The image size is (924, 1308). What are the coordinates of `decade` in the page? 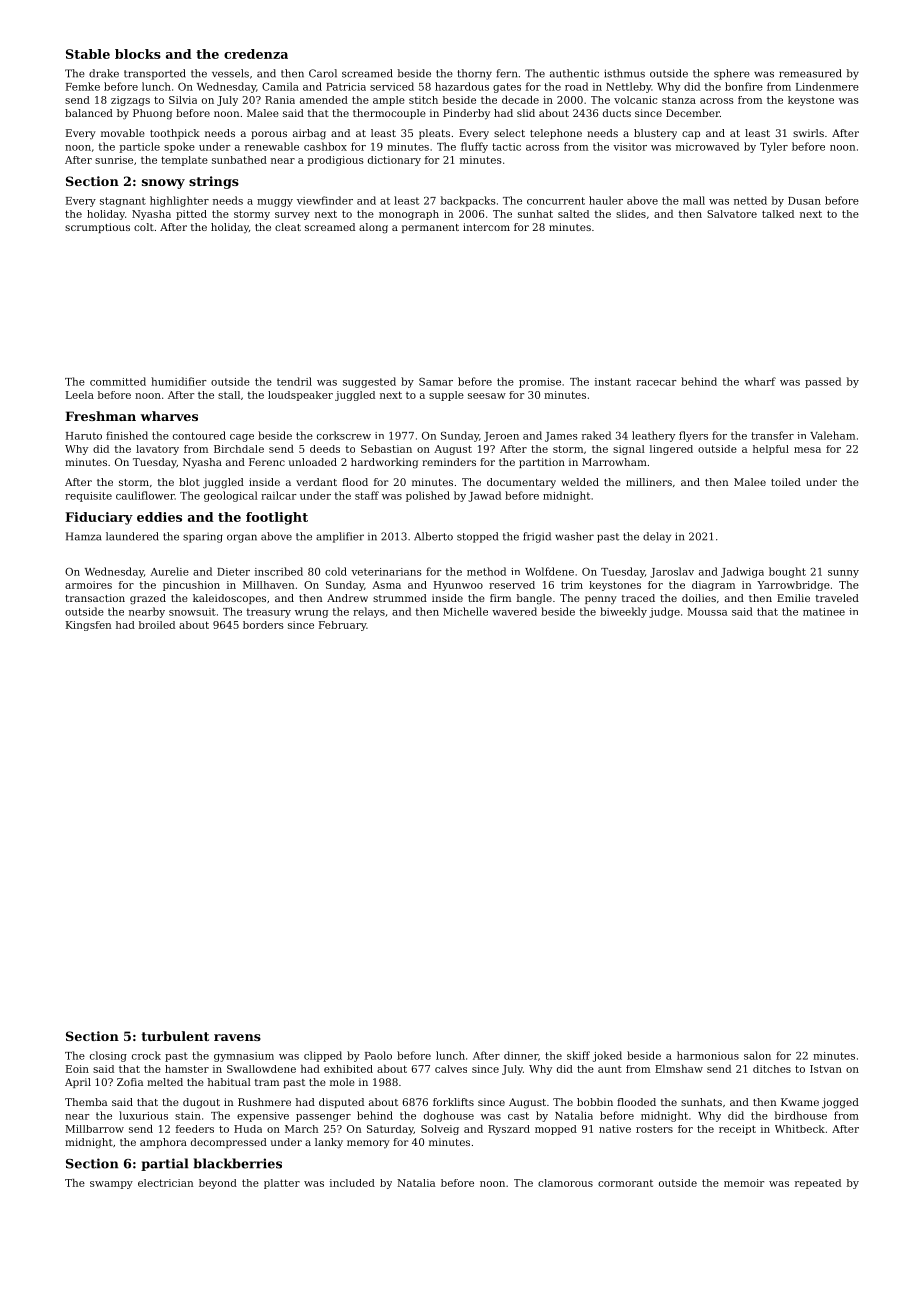 It's located at (520, 100).
